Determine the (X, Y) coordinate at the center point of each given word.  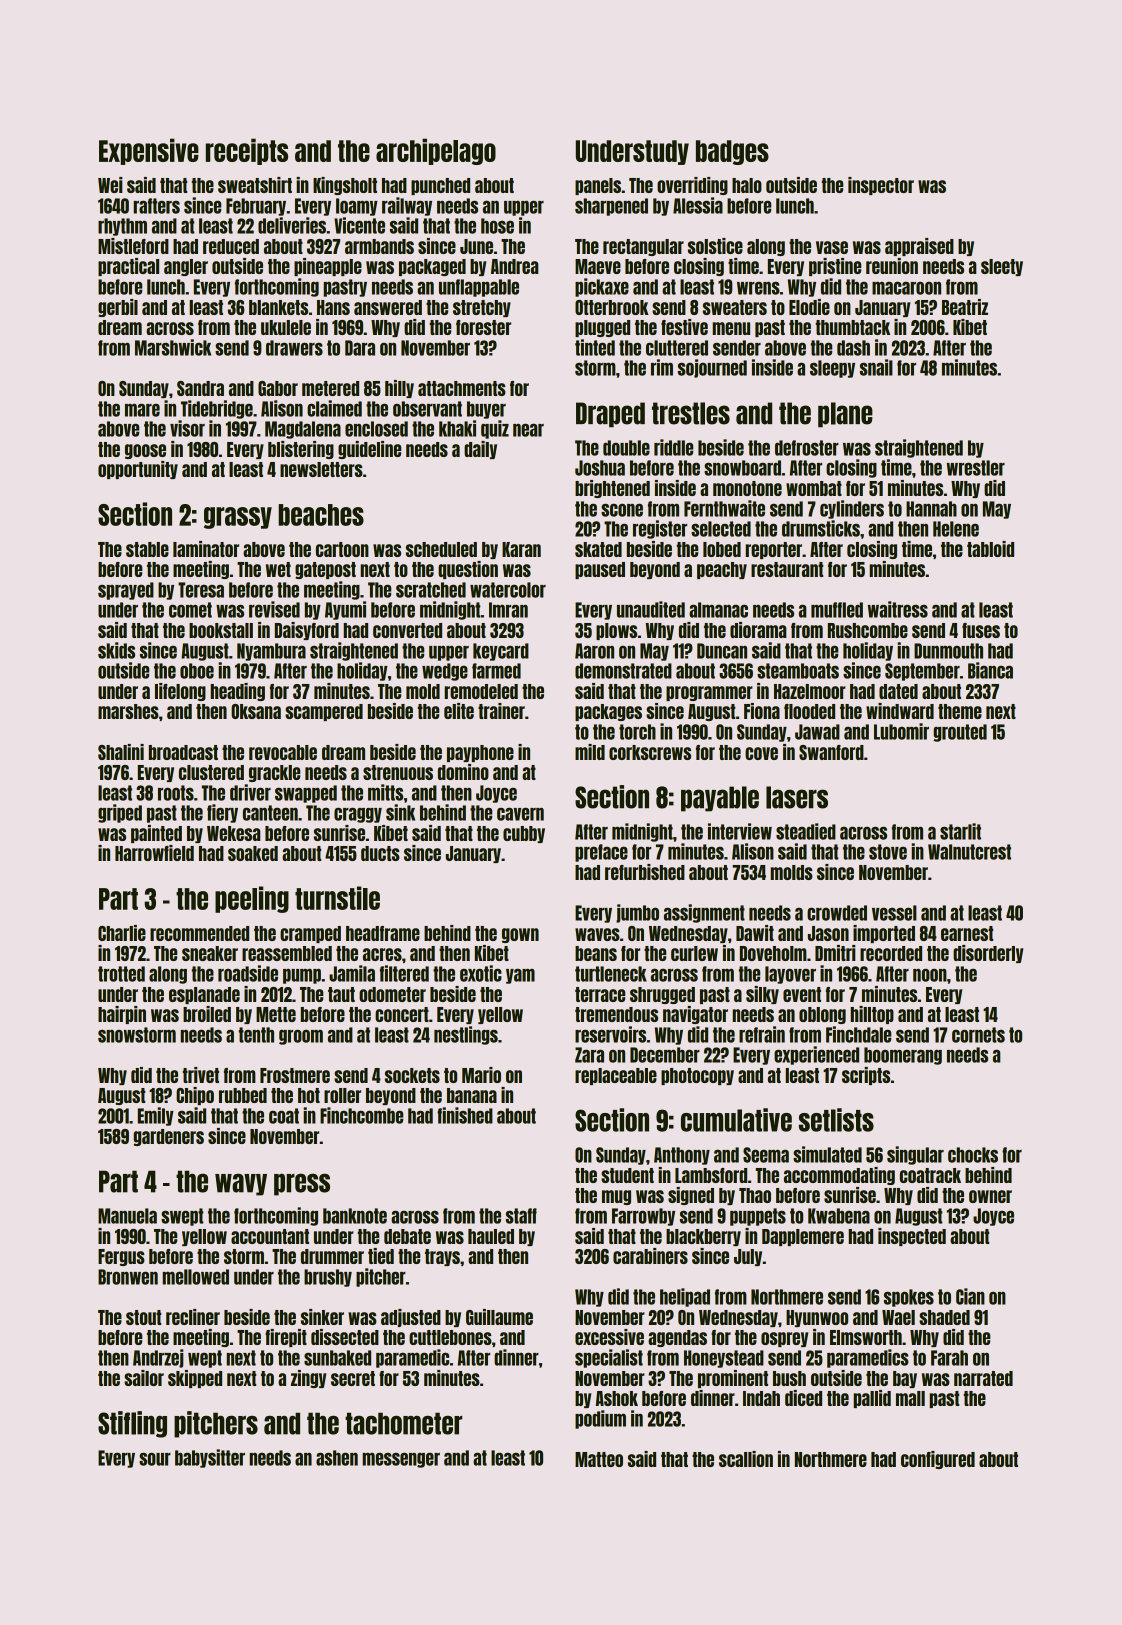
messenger (401, 1460)
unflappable (479, 288)
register (660, 529)
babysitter (210, 1458)
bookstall (221, 630)
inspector (881, 186)
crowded (837, 913)
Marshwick (173, 347)
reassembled (287, 953)
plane (845, 415)
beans (596, 953)
